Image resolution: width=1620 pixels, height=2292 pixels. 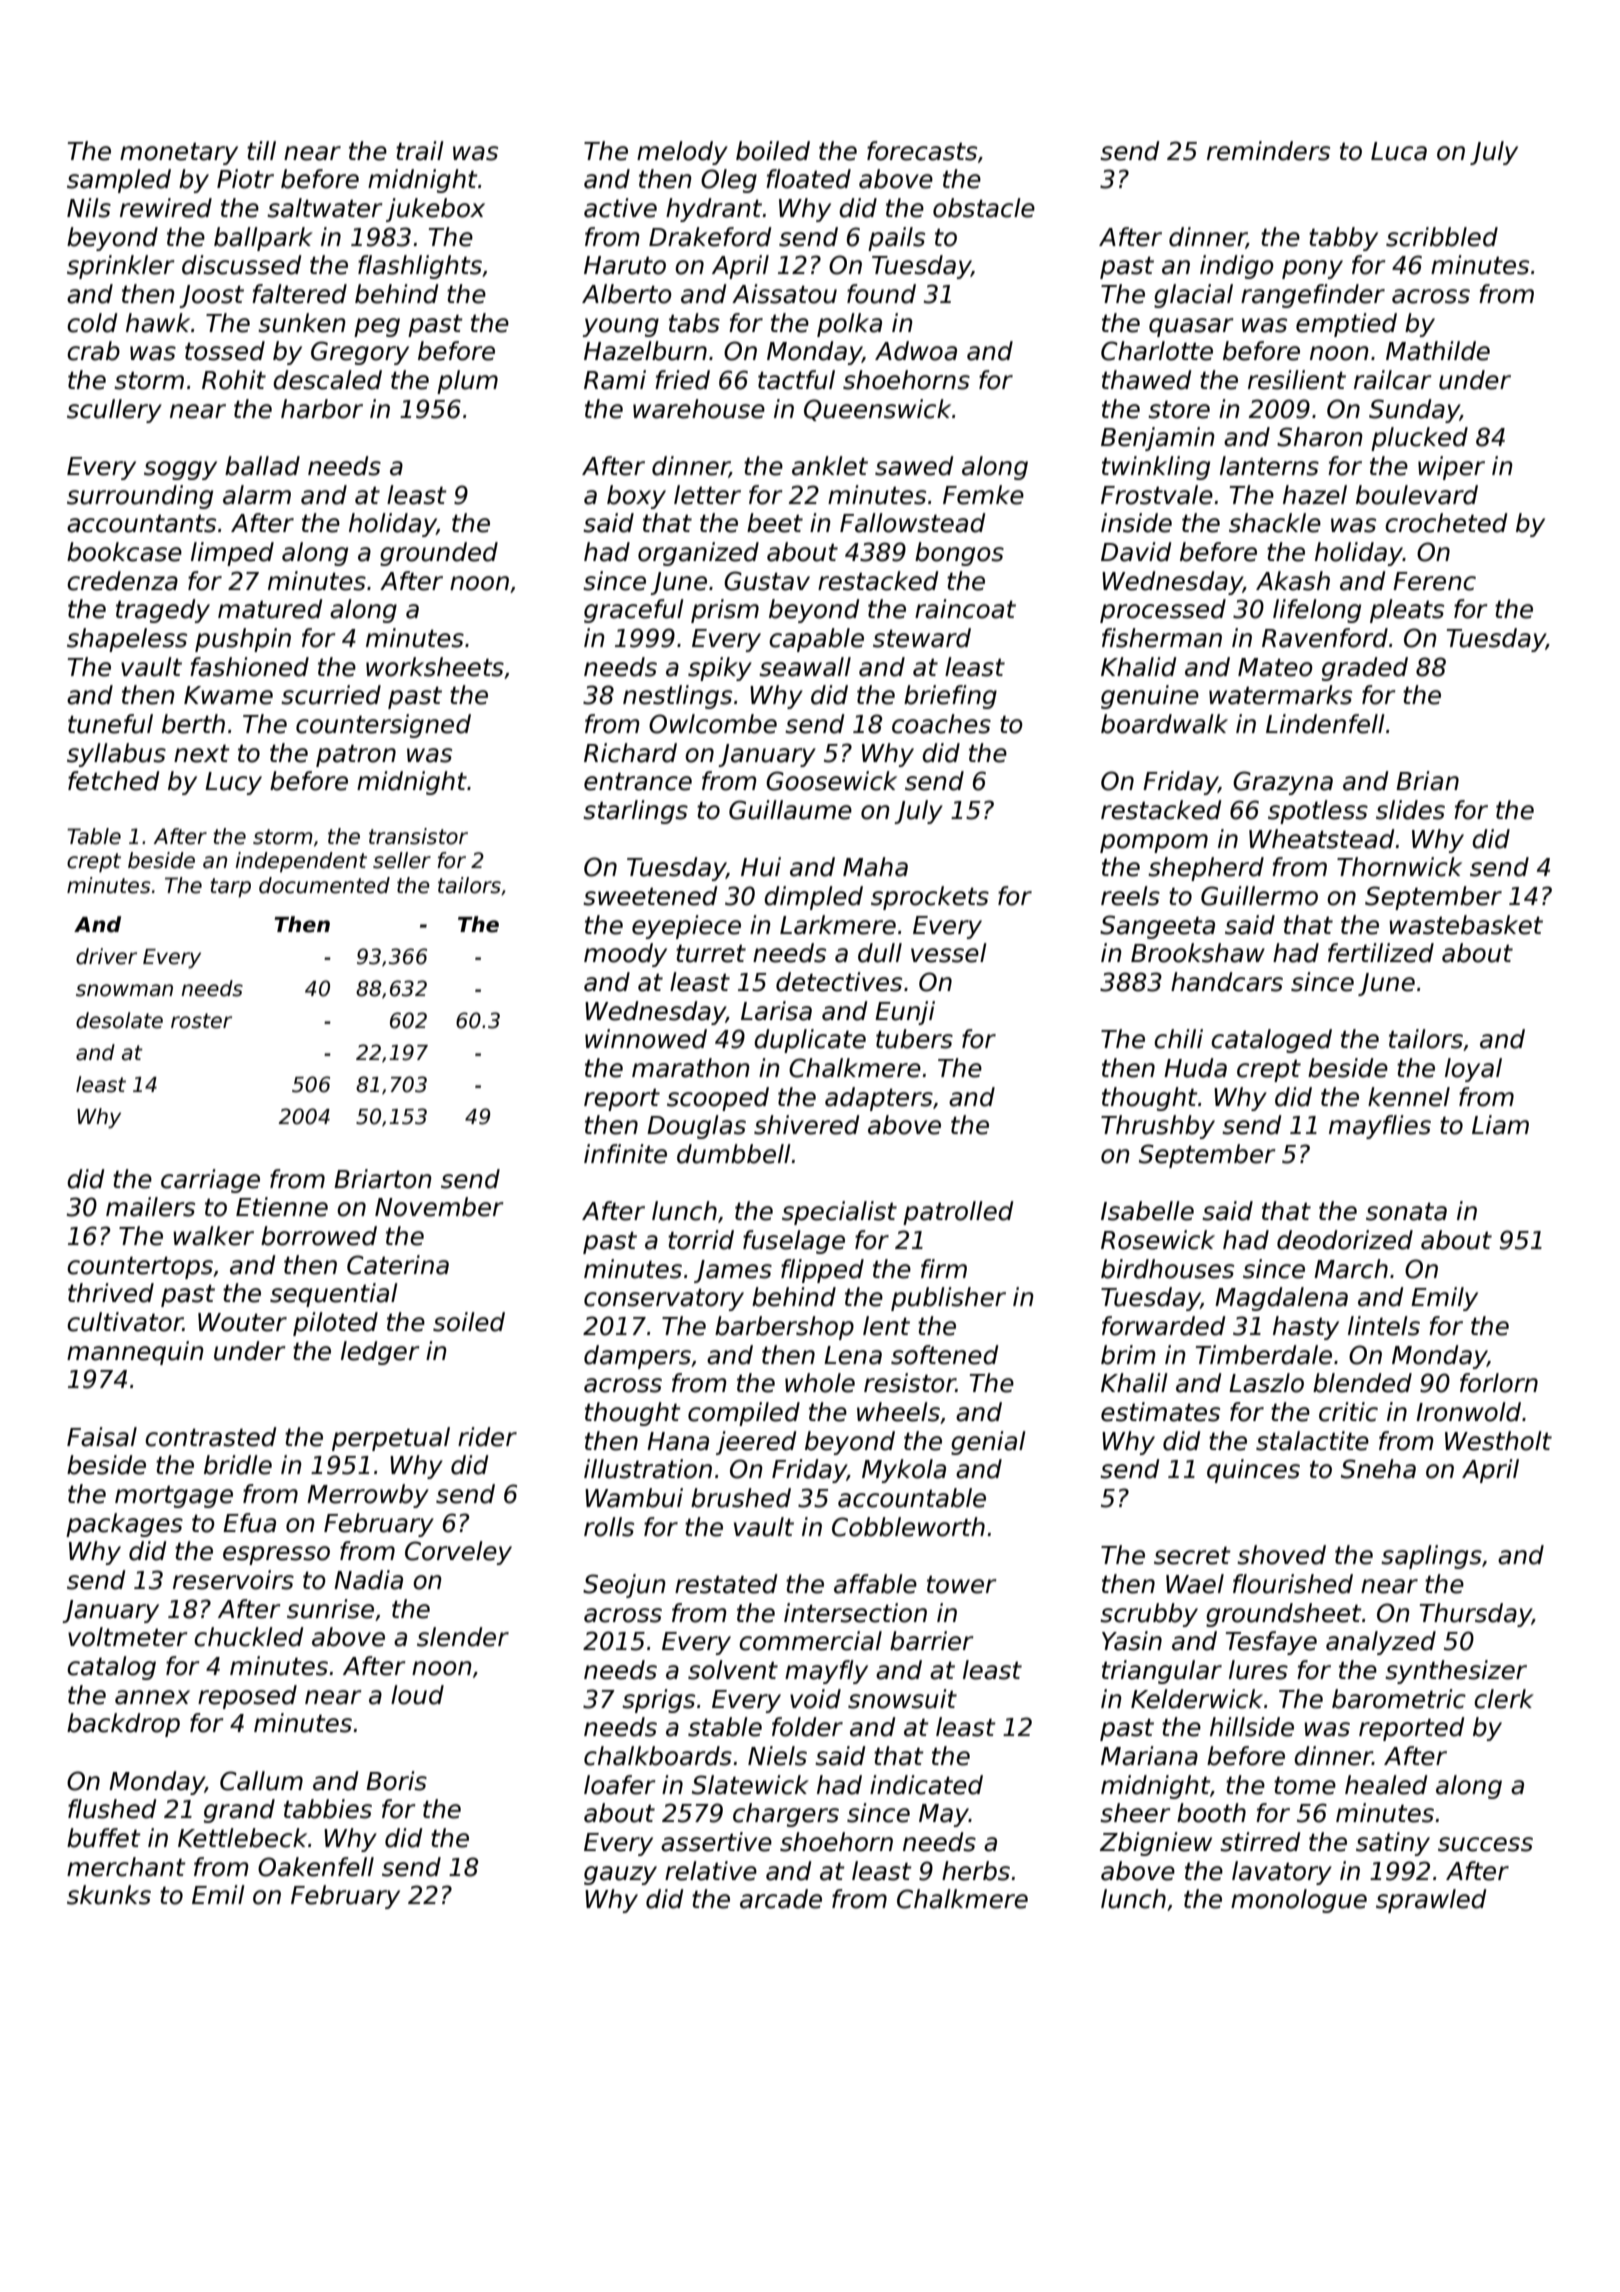 What do you see at coordinates (92, 323) in the screenshot?
I see `cold` at bounding box center [92, 323].
